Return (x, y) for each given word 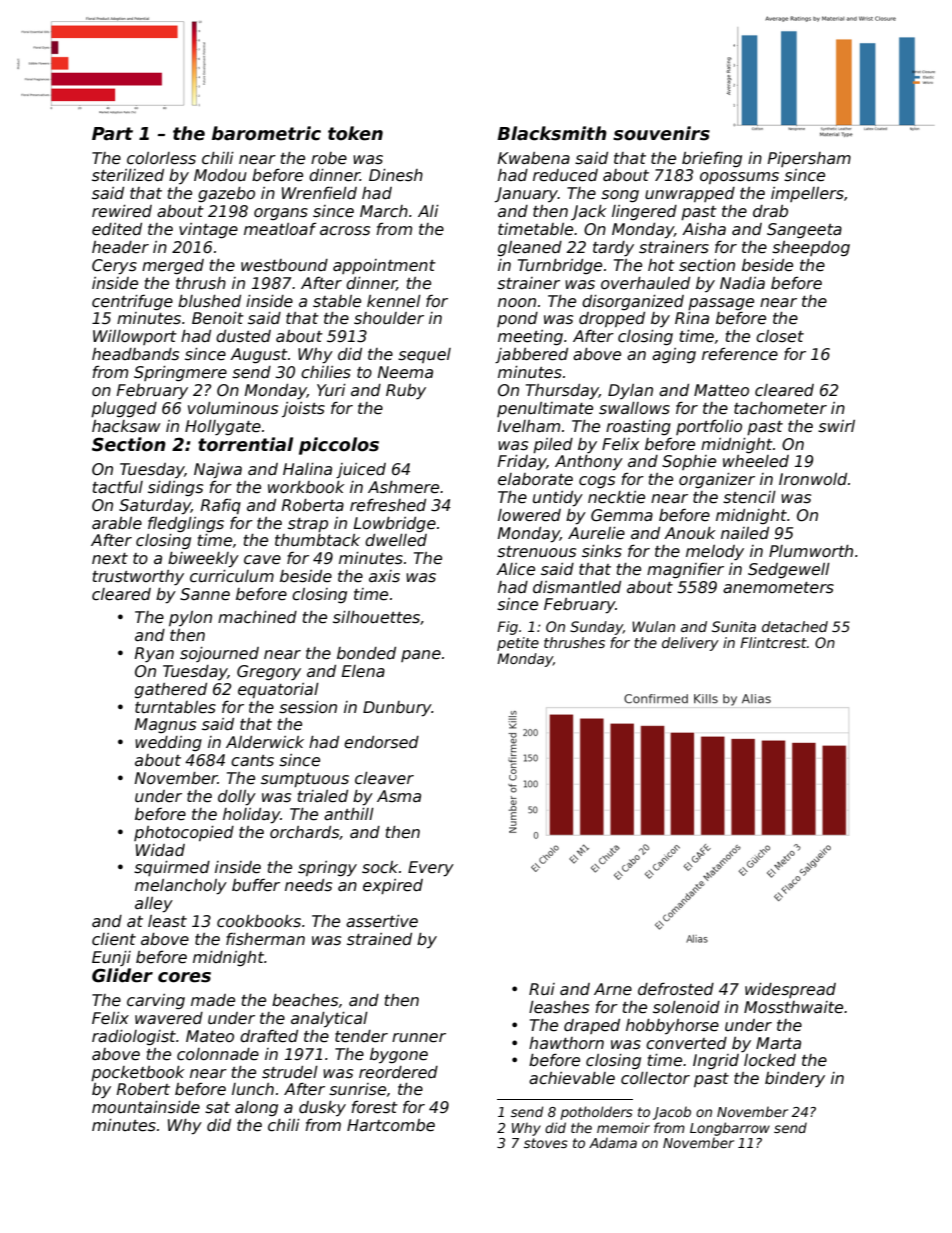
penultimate (545, 409)
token (355, 133)
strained (379, 939)
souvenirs (661, 133)
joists (303, 409)
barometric (266, 133)
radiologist (134, 1037)
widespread (790, 990)
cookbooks (259, 921)
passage (721, 304)
